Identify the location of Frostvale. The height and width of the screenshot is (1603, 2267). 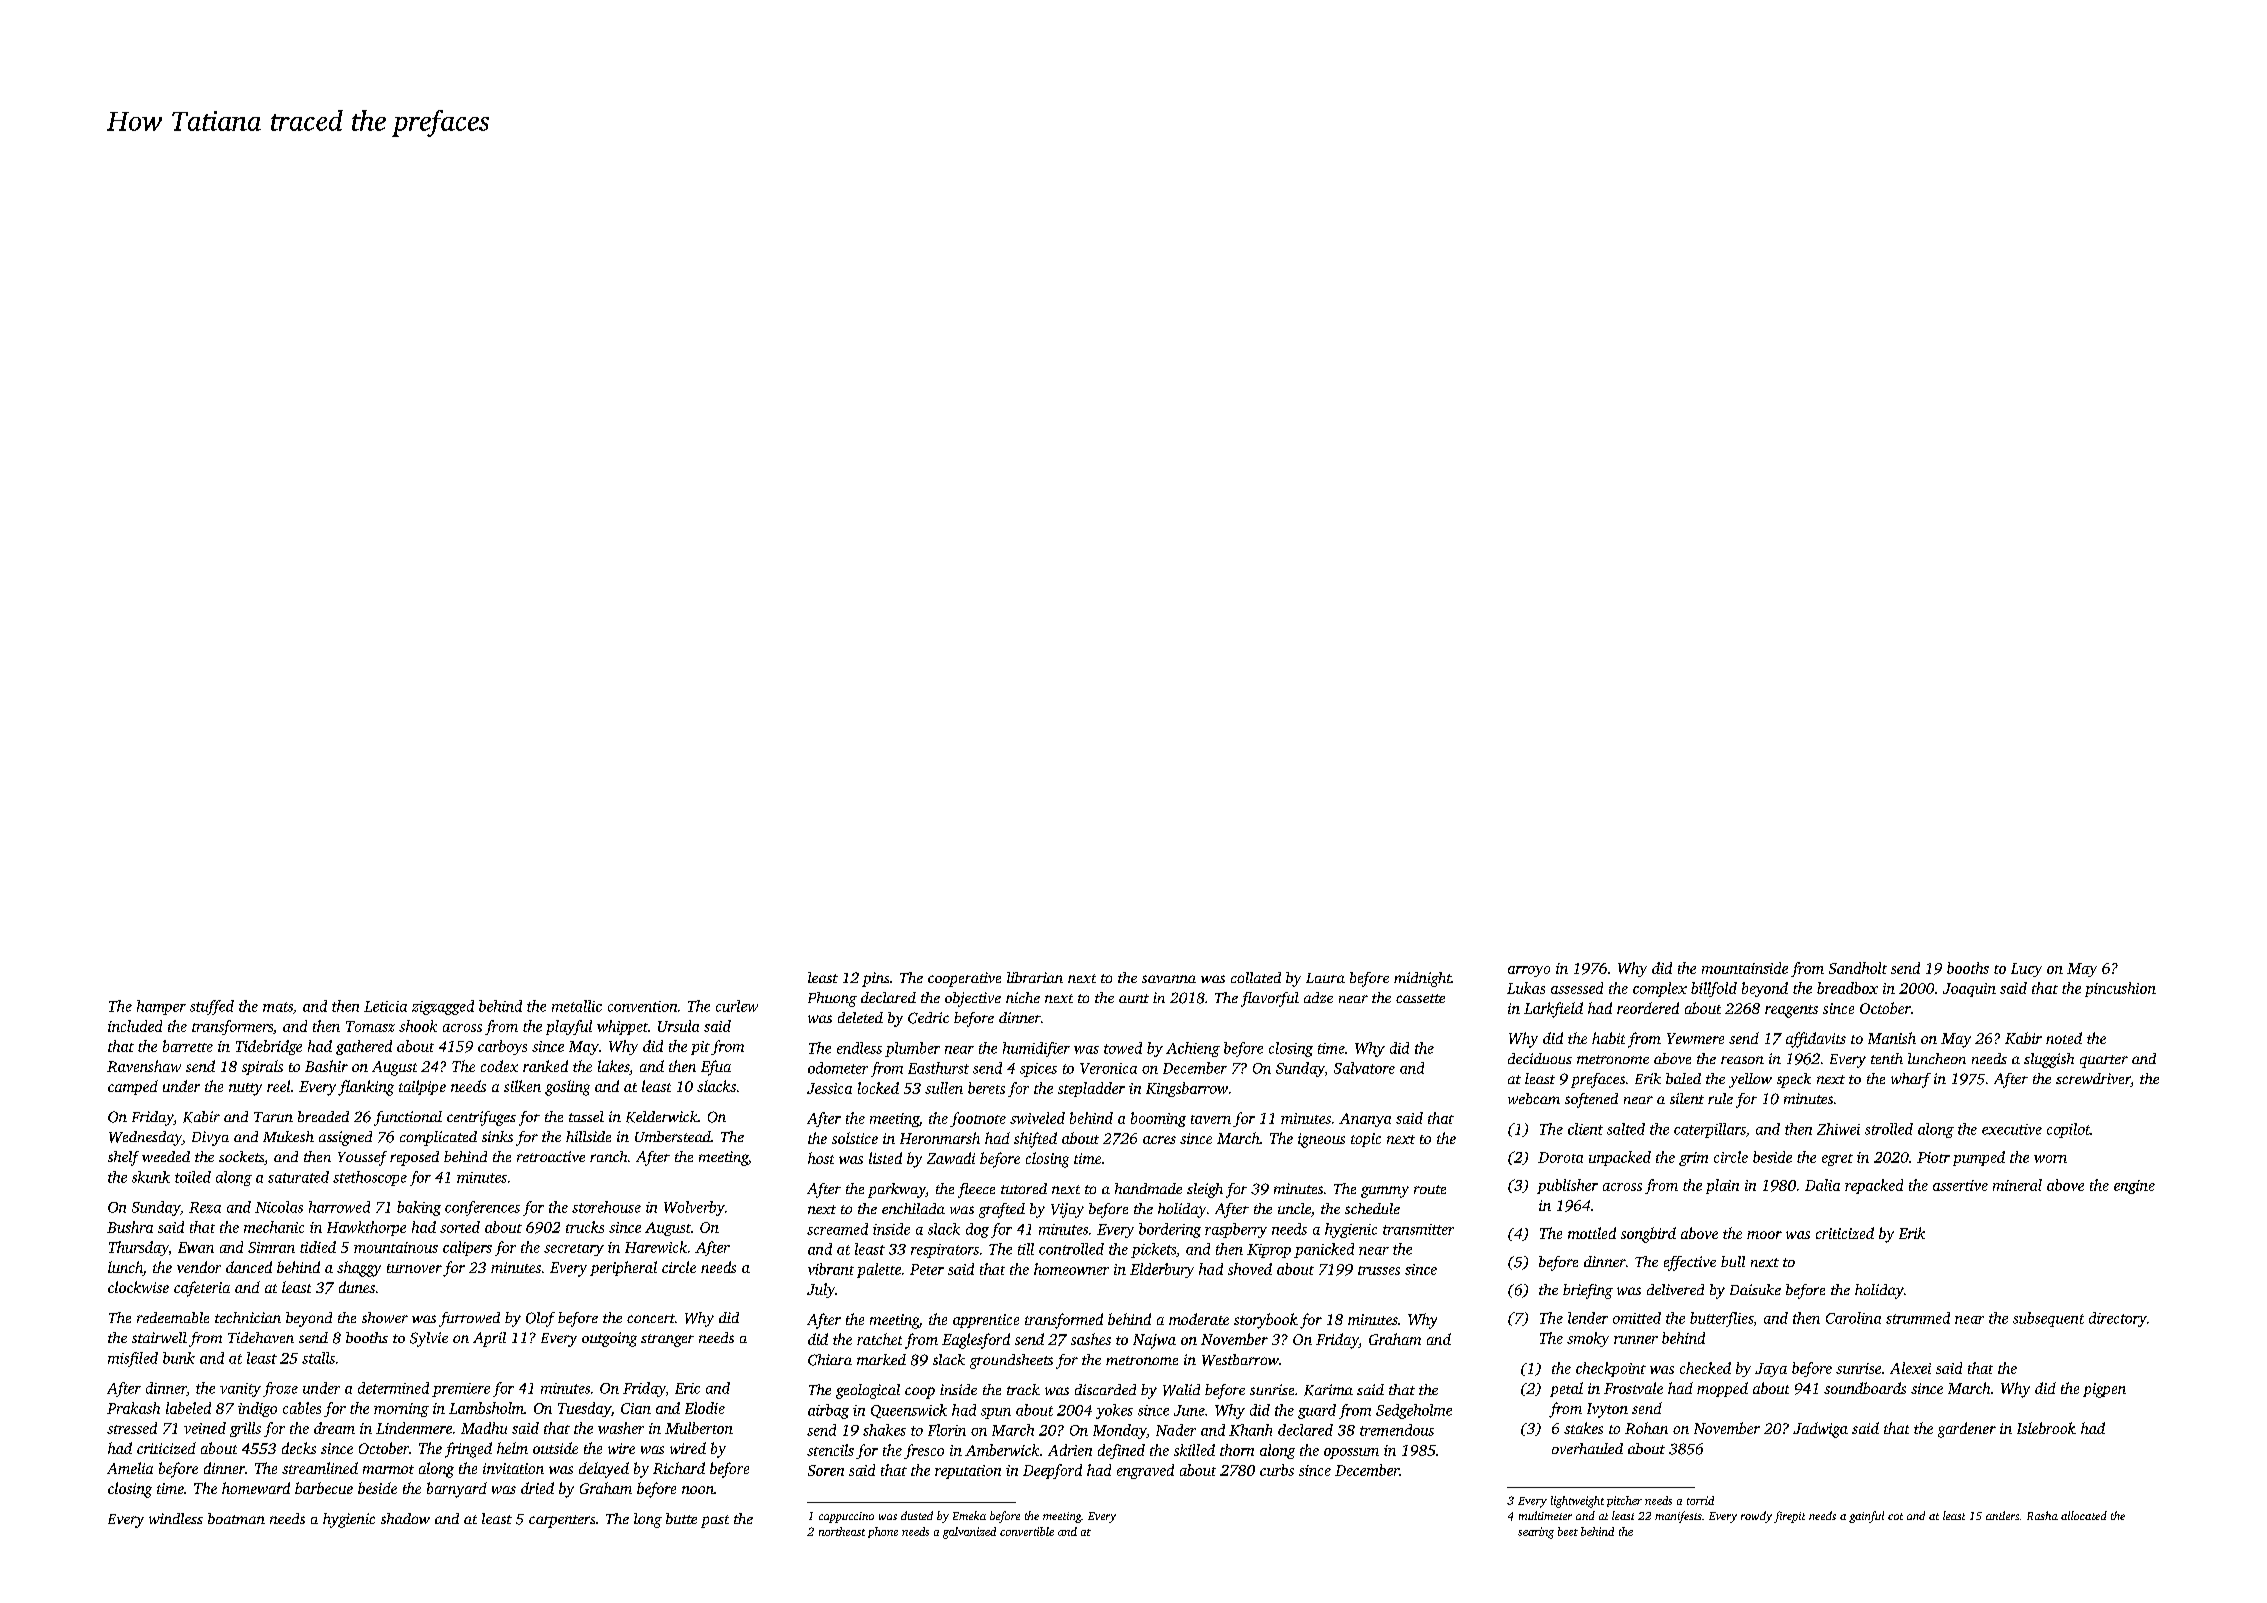
(1633, 1388).
